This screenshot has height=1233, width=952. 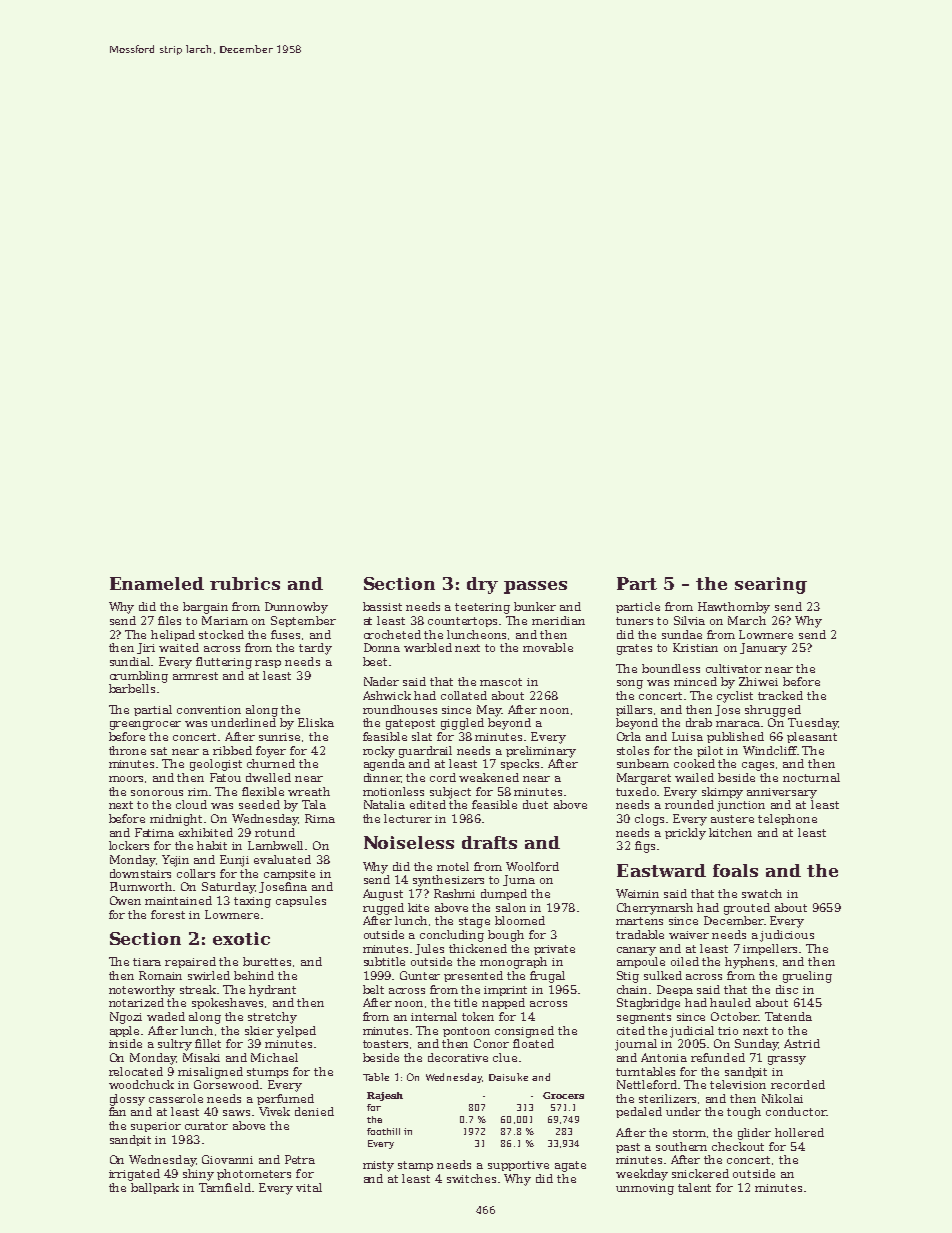 I want to click on telephone, so click(x=787, y=819).
